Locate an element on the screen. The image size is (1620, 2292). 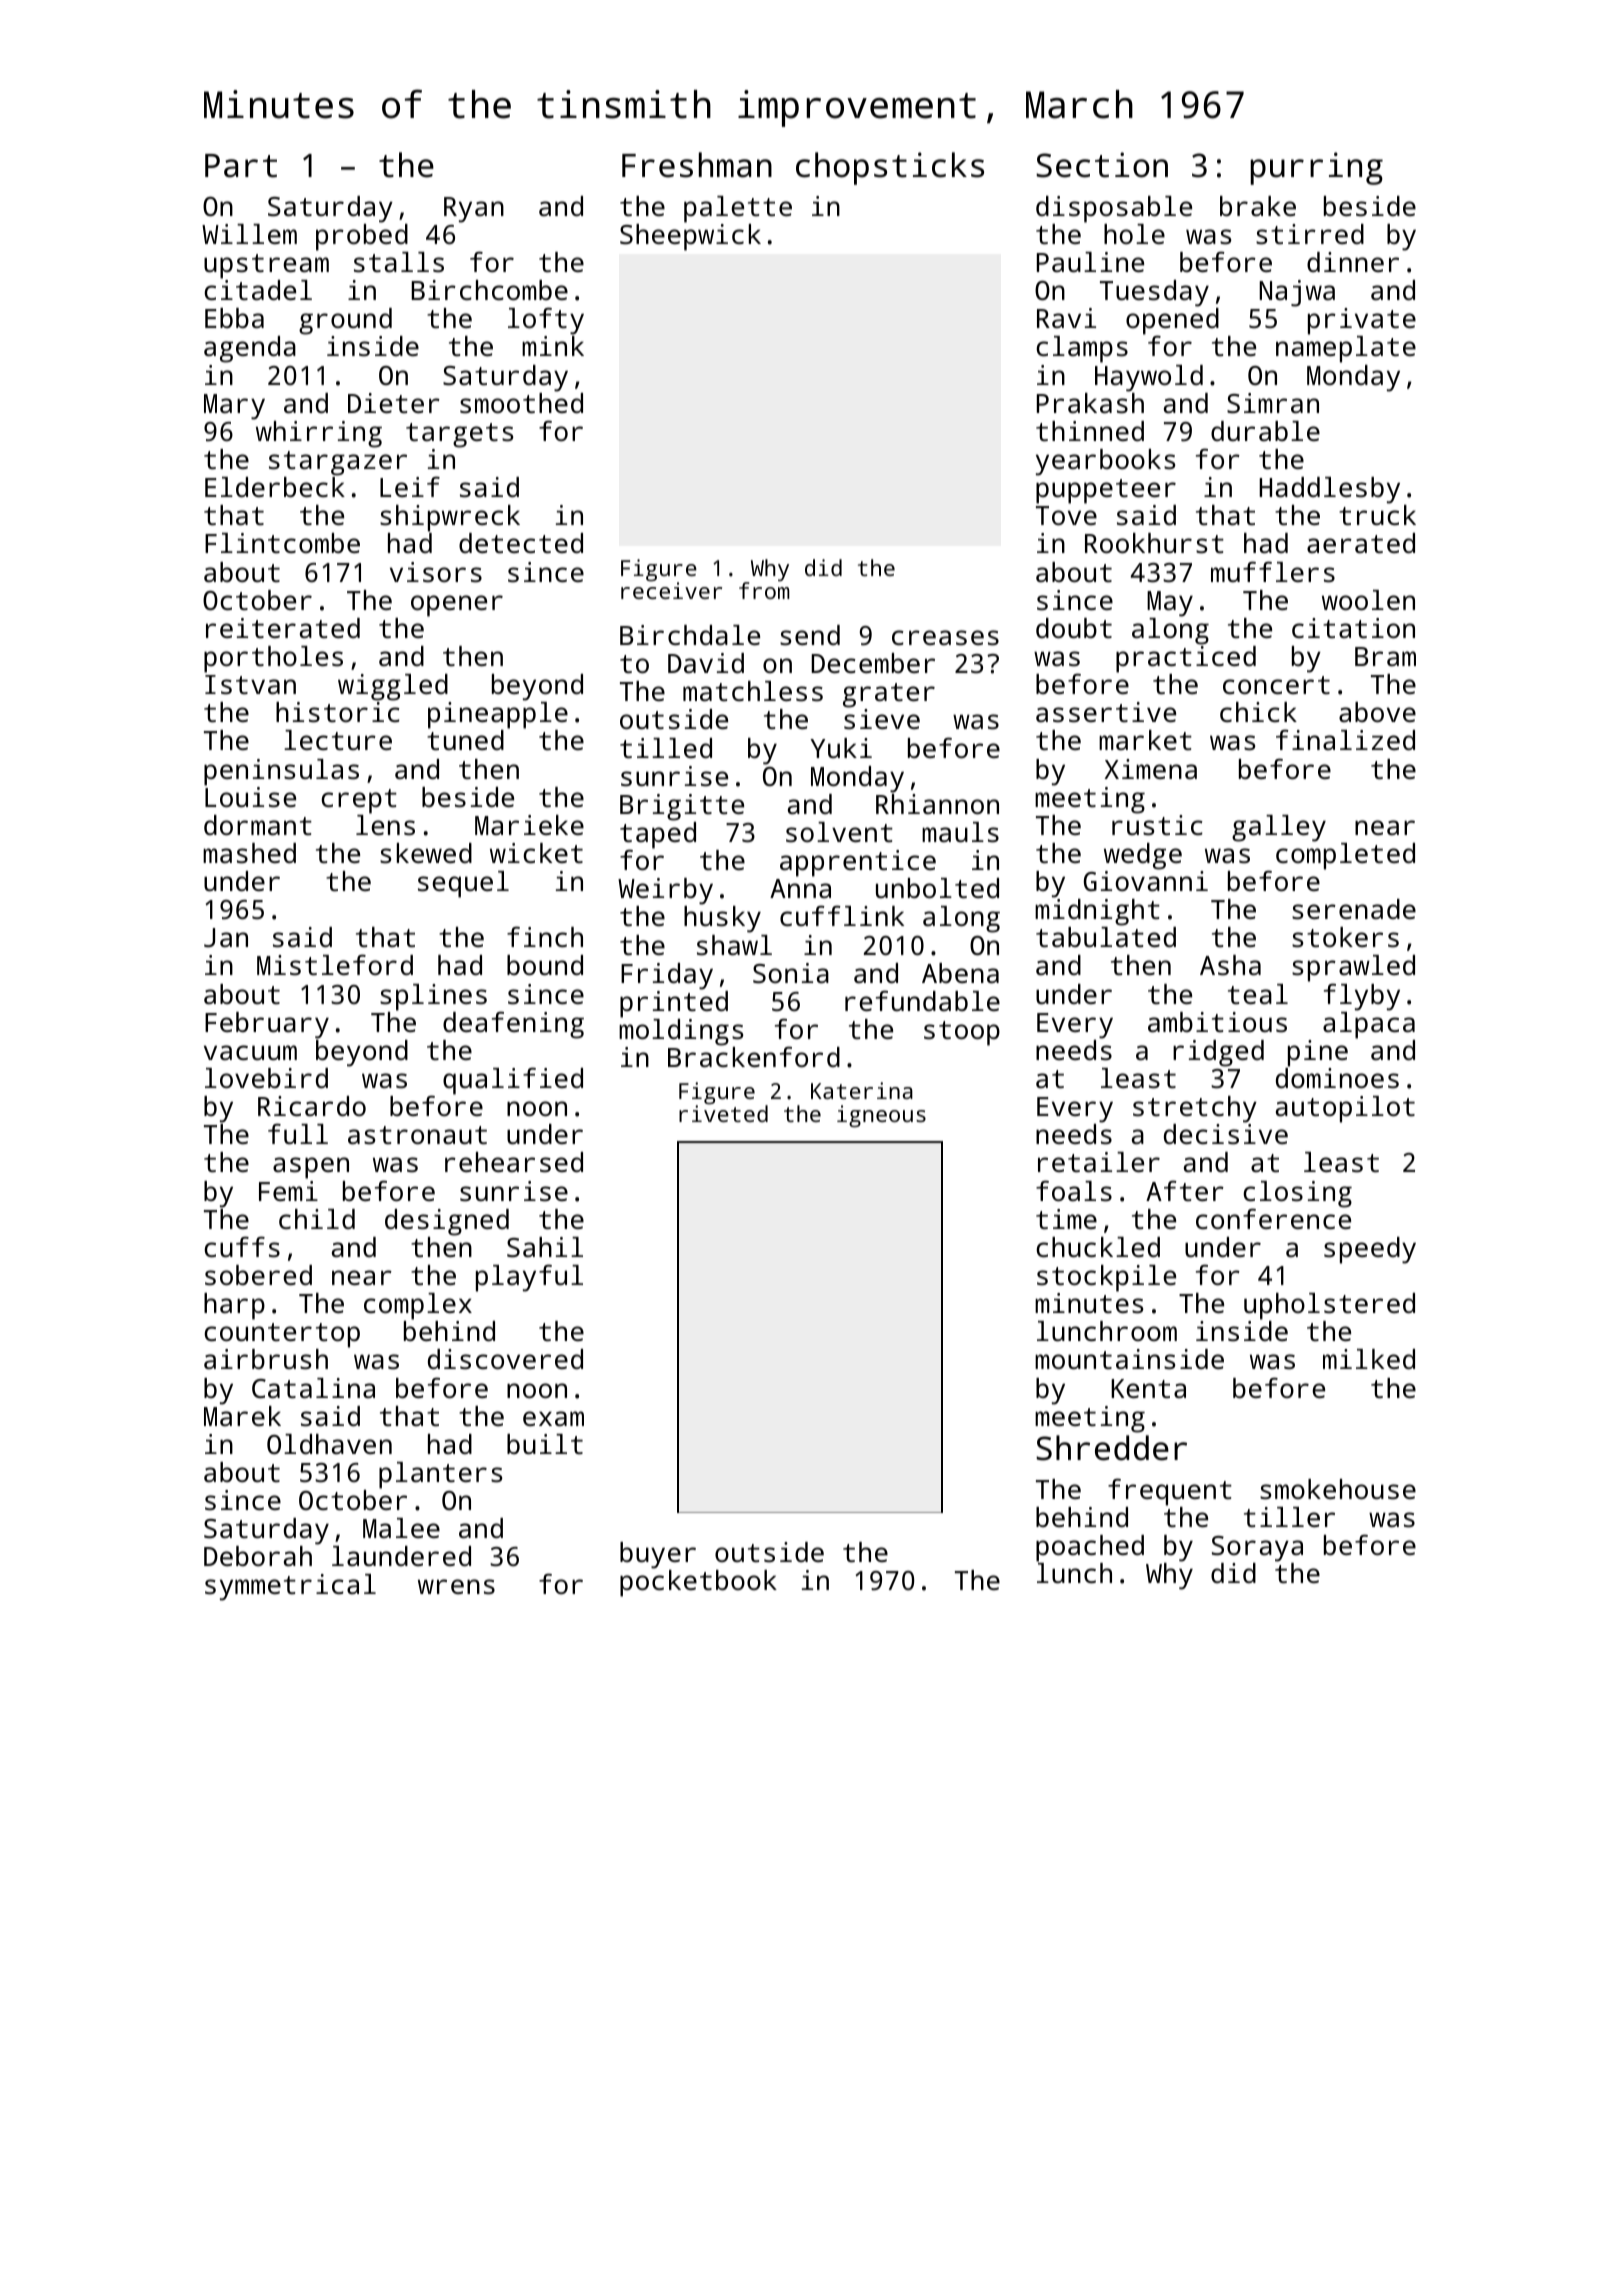
Mary is located at coordinates (234, 407).
